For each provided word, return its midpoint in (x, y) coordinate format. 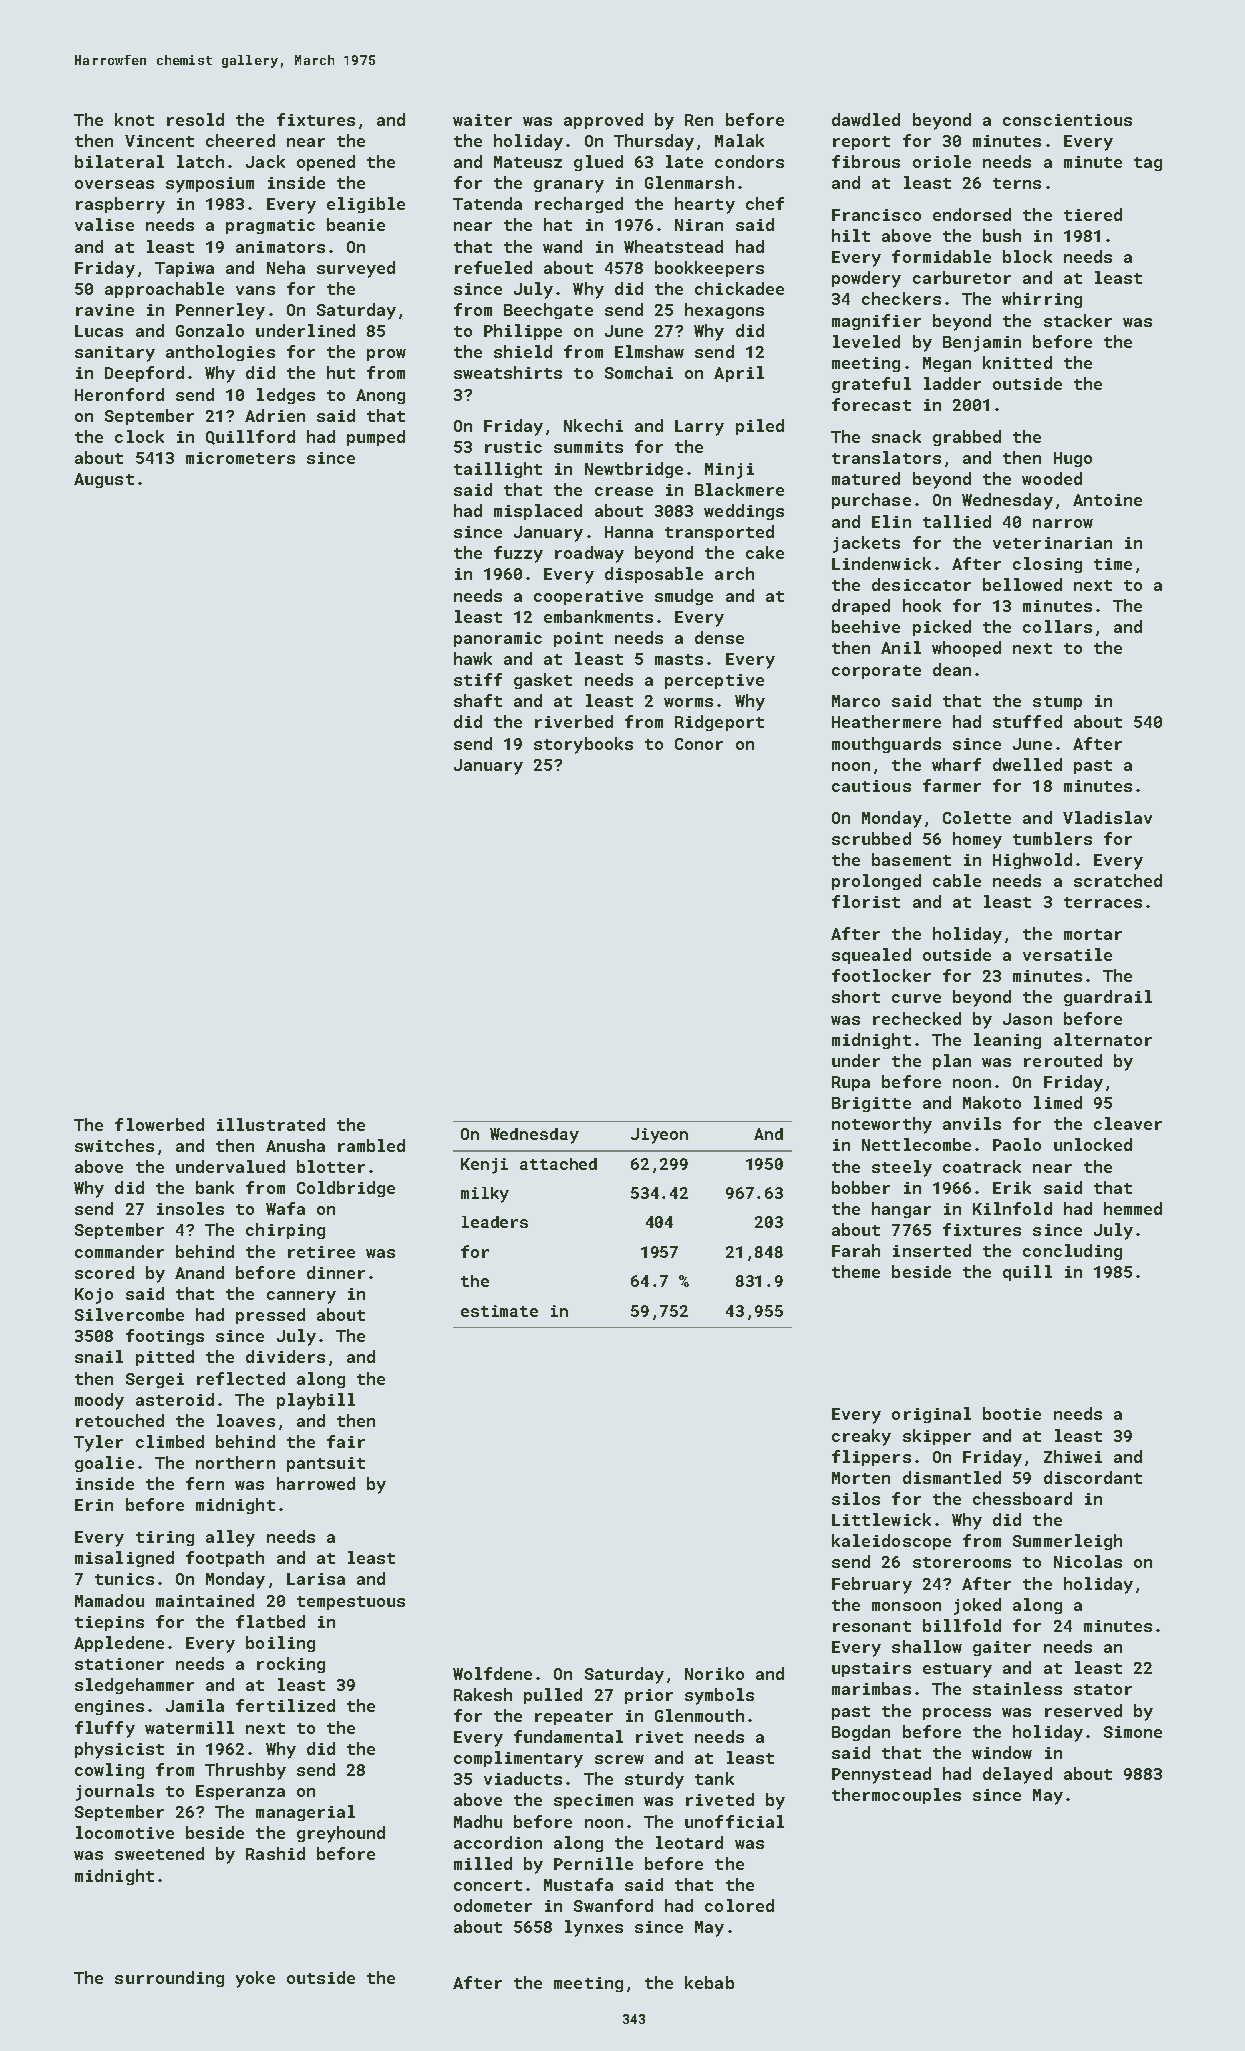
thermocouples (896, 1796)
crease (624, 491)
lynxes (594, 1928)
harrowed (316, 1483)
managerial (305, 1813)
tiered (1093, 214)
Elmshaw (649, 351)
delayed (1017, 1775)
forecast (871, 404)
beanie (356, 224)
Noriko (714, 1673)
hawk (473, 658)
